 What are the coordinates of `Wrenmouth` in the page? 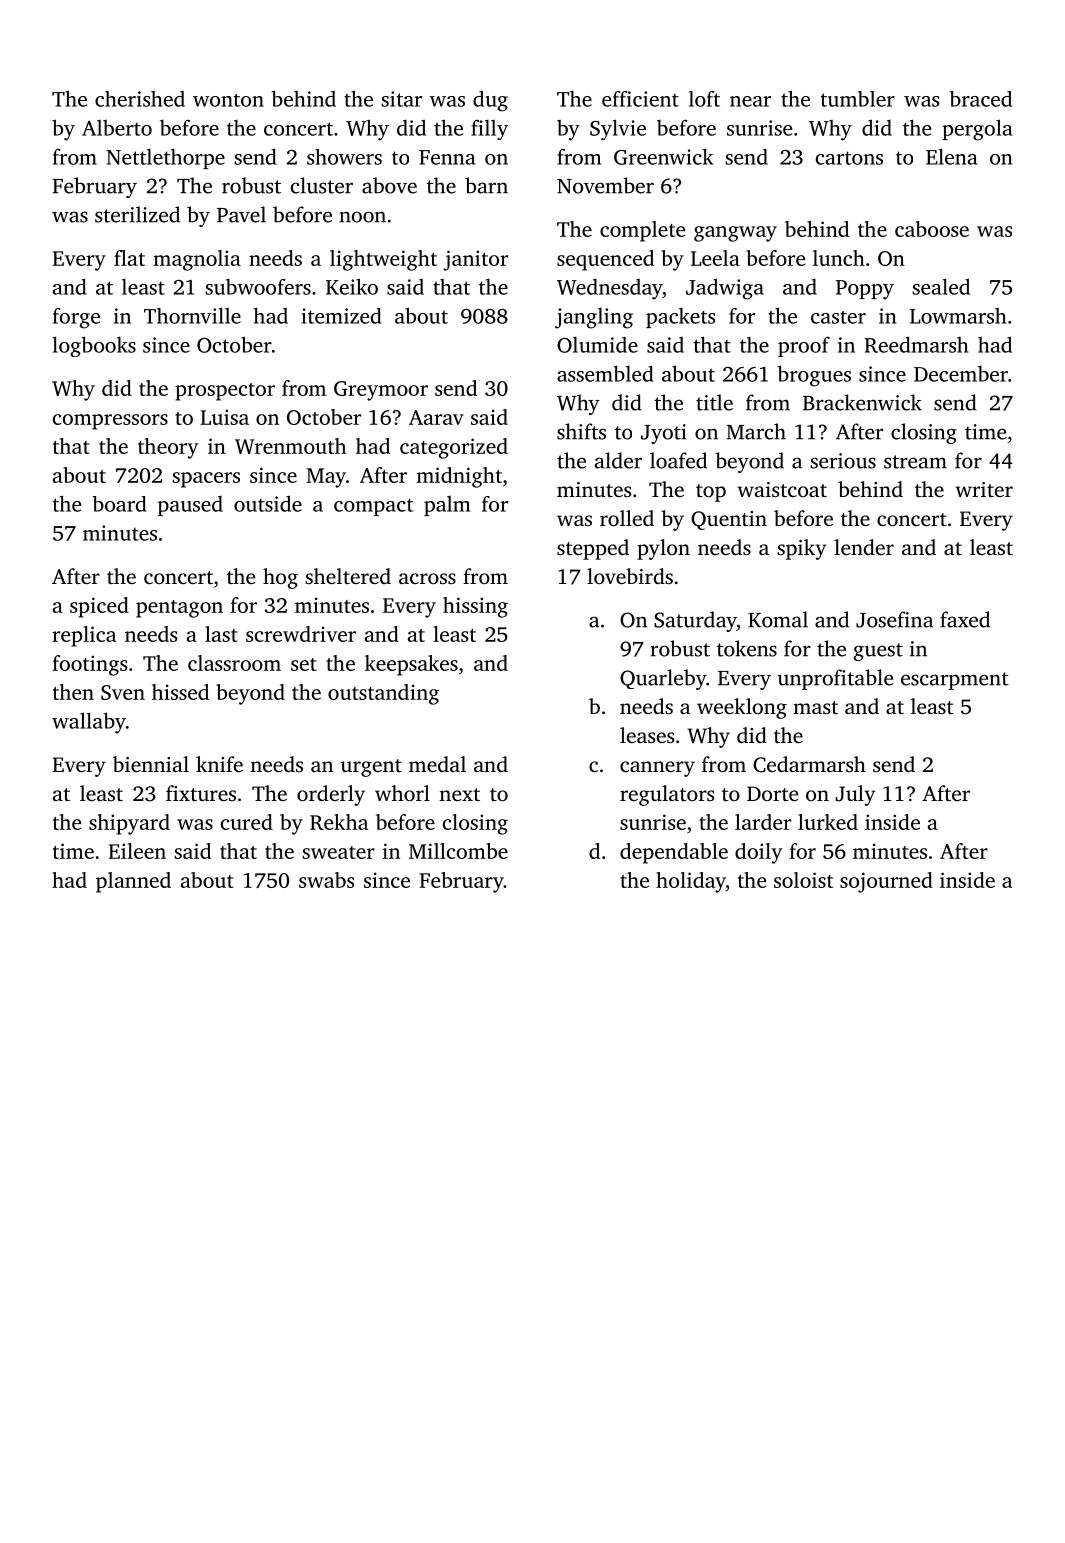 It's located at (290, 446).
